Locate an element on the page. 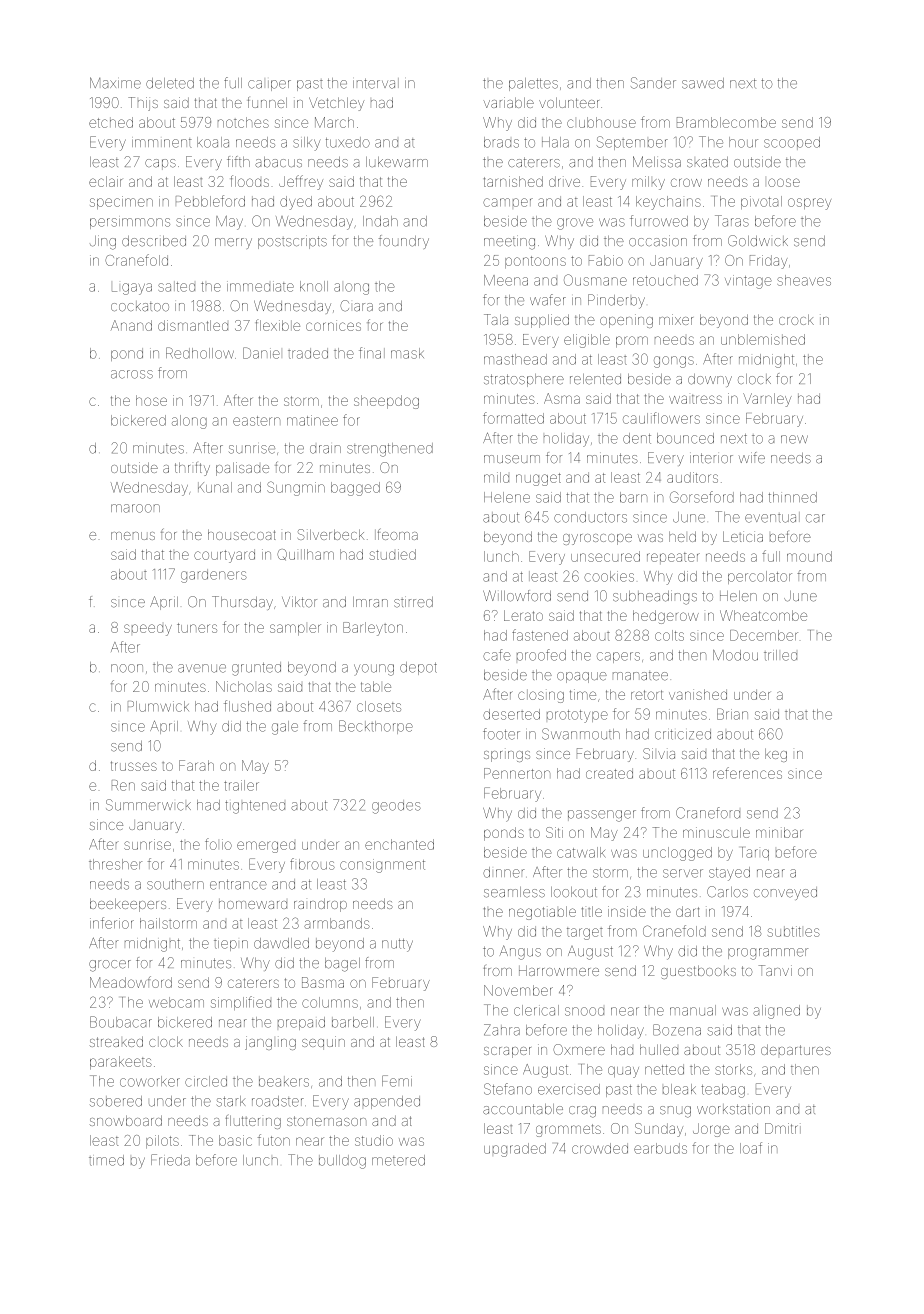 This image has height=1314, width=924. loaf is located at coordinates (751, 1148).
